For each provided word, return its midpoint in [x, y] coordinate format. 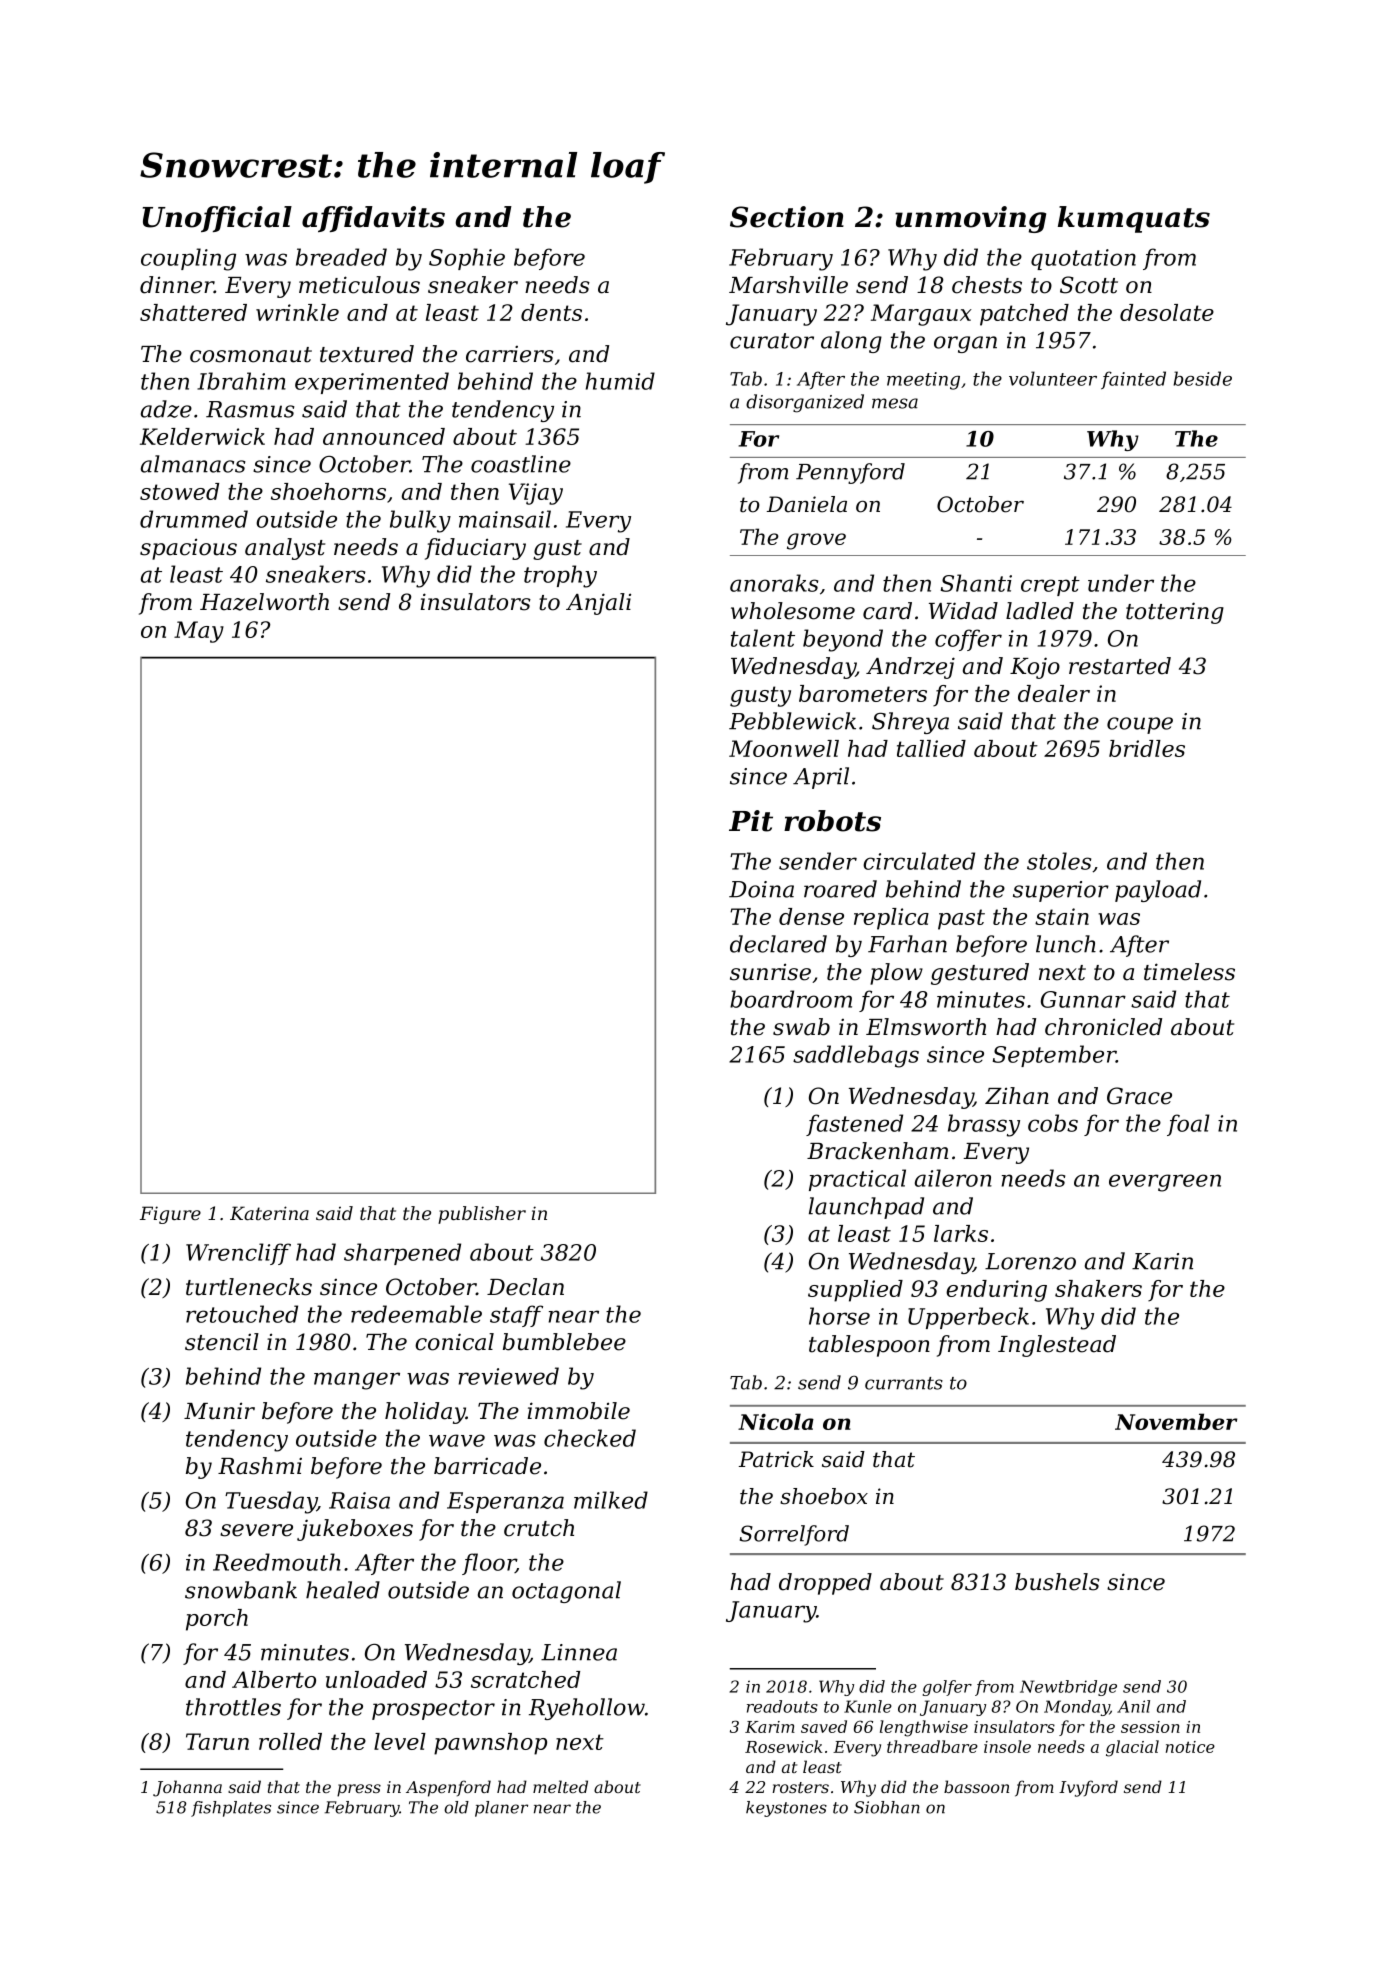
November [1176, 1421]
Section [787, 217]
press [359, 1790]
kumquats [1134, 219]
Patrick [776, 1459]
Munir [219, 1411]
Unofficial [217, 219]
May [199, 632]
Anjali [598, 604]
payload [1158, 891]
